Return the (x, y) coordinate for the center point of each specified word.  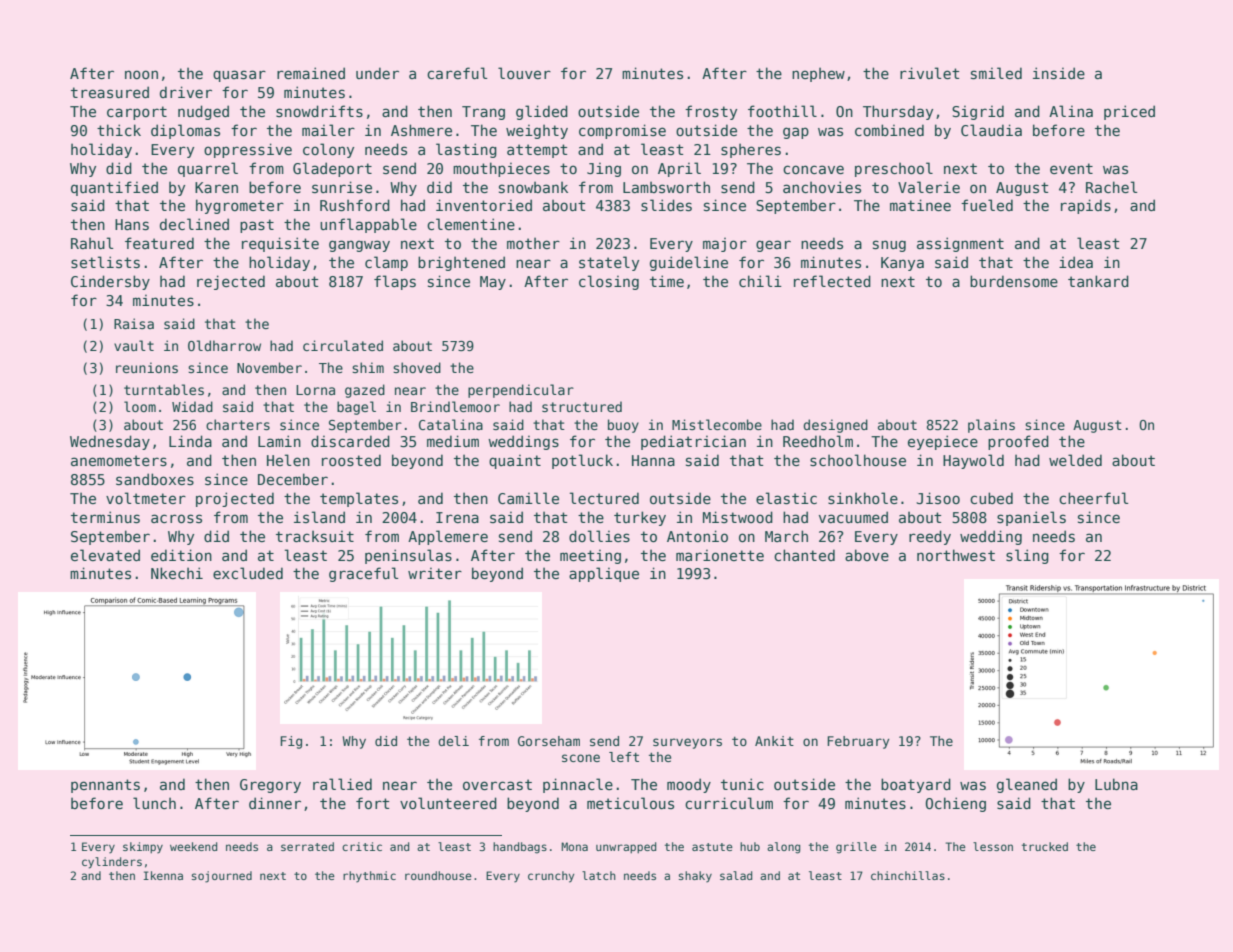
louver (524, 73)
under (377, 73)
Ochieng (955, 804)
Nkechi (177, 573)
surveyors (687, 743)
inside (1059, 73)
